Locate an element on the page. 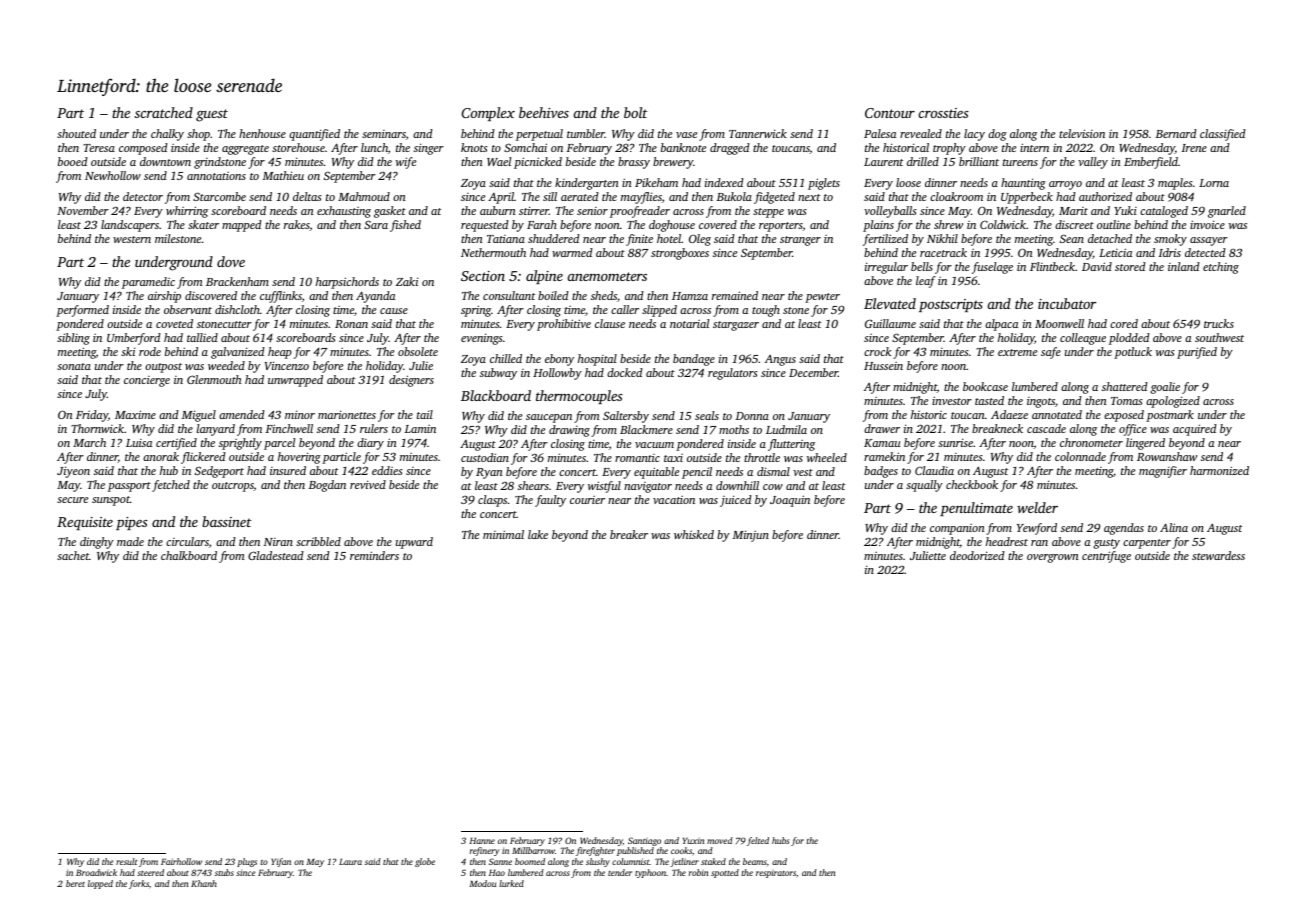 Image resolution: width=1308 pixels, height=924 pixels. Hanne is located at coordinates (482, 841).
